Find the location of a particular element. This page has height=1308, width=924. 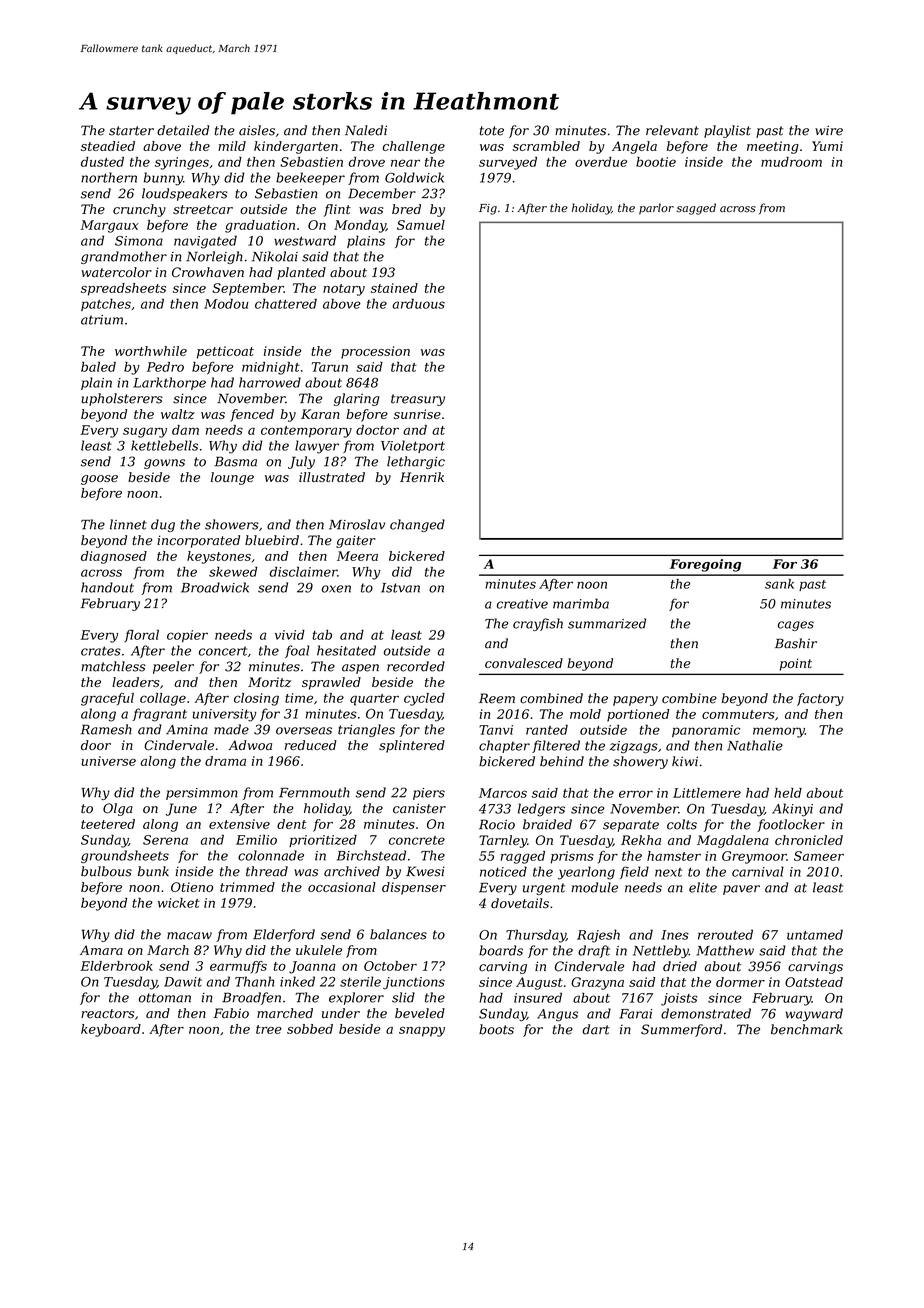

relevant is located at coordinates (672, 130).
